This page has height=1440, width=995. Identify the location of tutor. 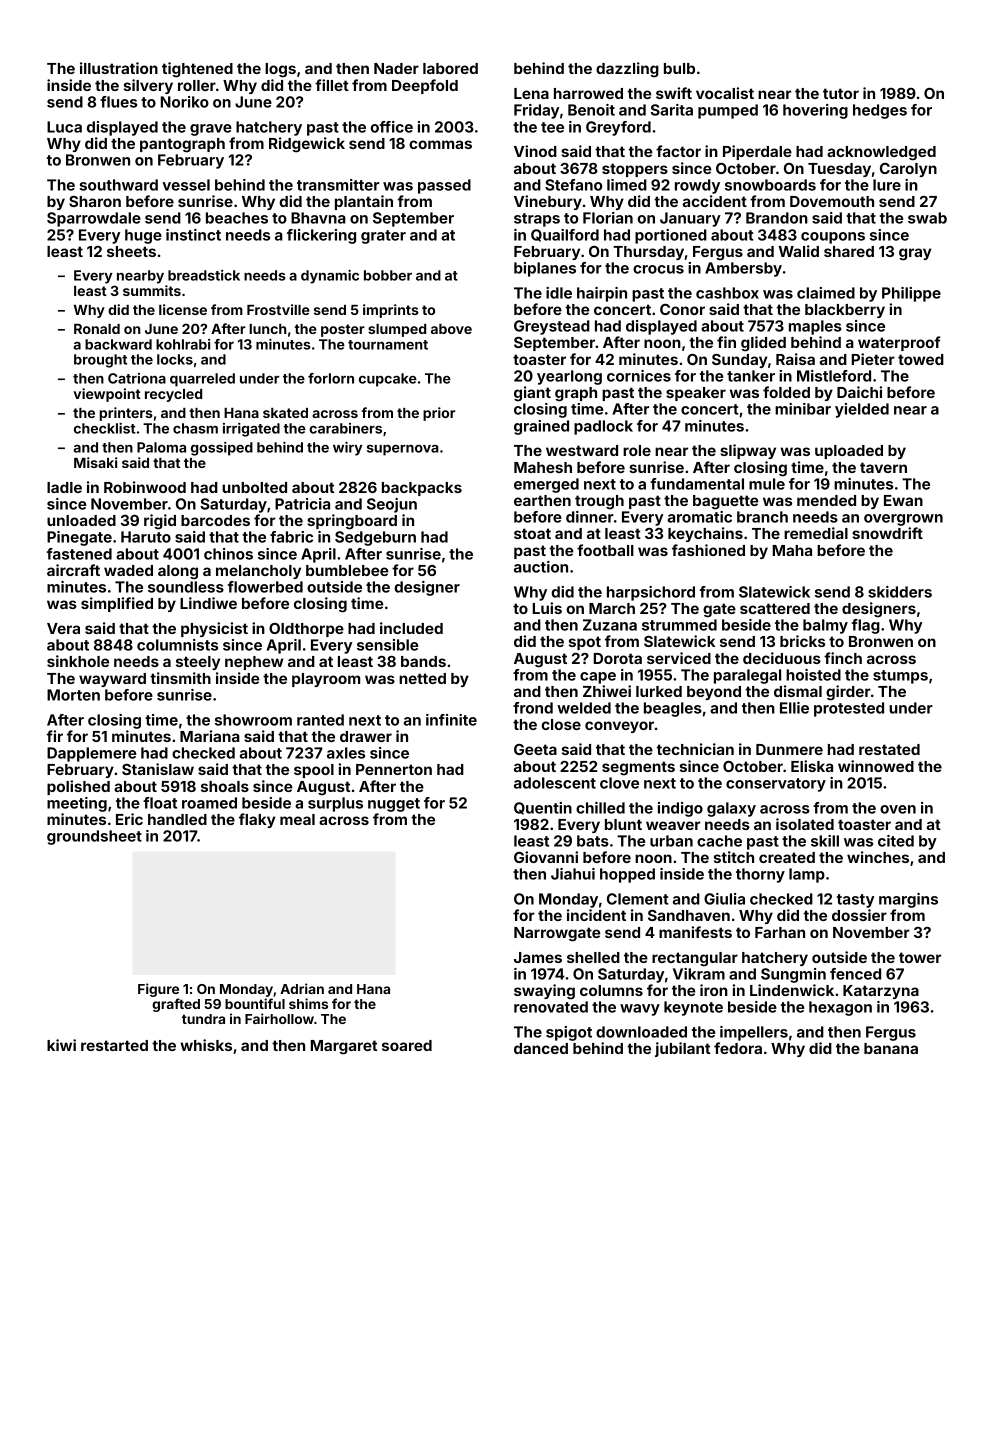
(841, 93).
